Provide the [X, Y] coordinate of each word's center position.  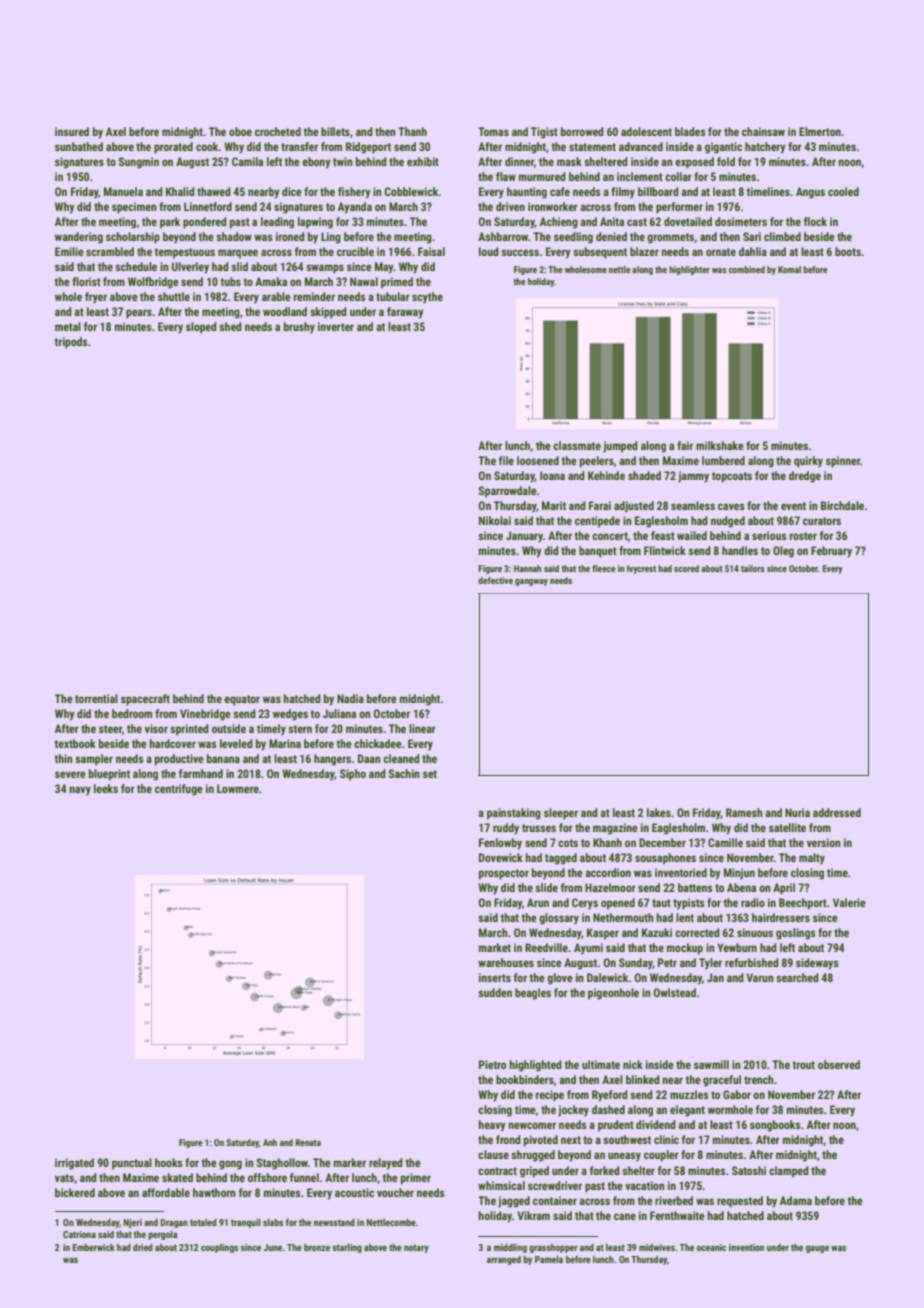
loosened [538, 460]
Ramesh [744, 812]
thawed [214, 191]
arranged [504, 1260]
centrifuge [179, 790]
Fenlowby [500, 844]
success [520, 252]
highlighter [689, 270]
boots [848, 251]
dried [143, 1247]
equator [242, 700]
